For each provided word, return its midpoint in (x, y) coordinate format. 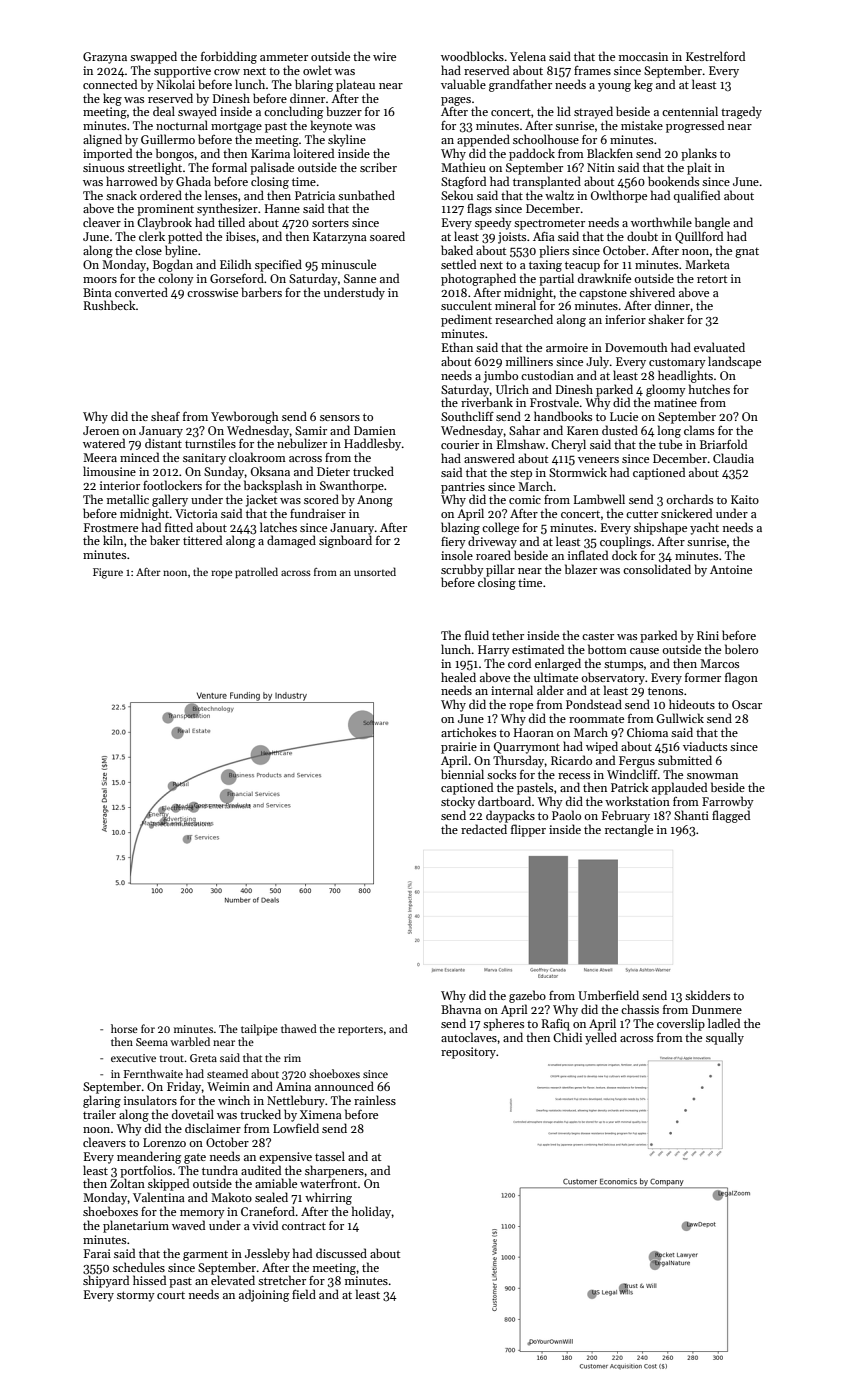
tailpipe (259, 1030)
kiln (113, 540)
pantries (463, 488)
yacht (704, 528)
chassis (640, 1009)
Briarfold (723, 444)
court (171, 1295)
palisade (272, 168)
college (500, 528)
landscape (734, 362)
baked (457, 250)
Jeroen (101, 430)
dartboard (504, 801)
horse (124, 1028)
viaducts (705, 746)
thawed (299, 1028)
